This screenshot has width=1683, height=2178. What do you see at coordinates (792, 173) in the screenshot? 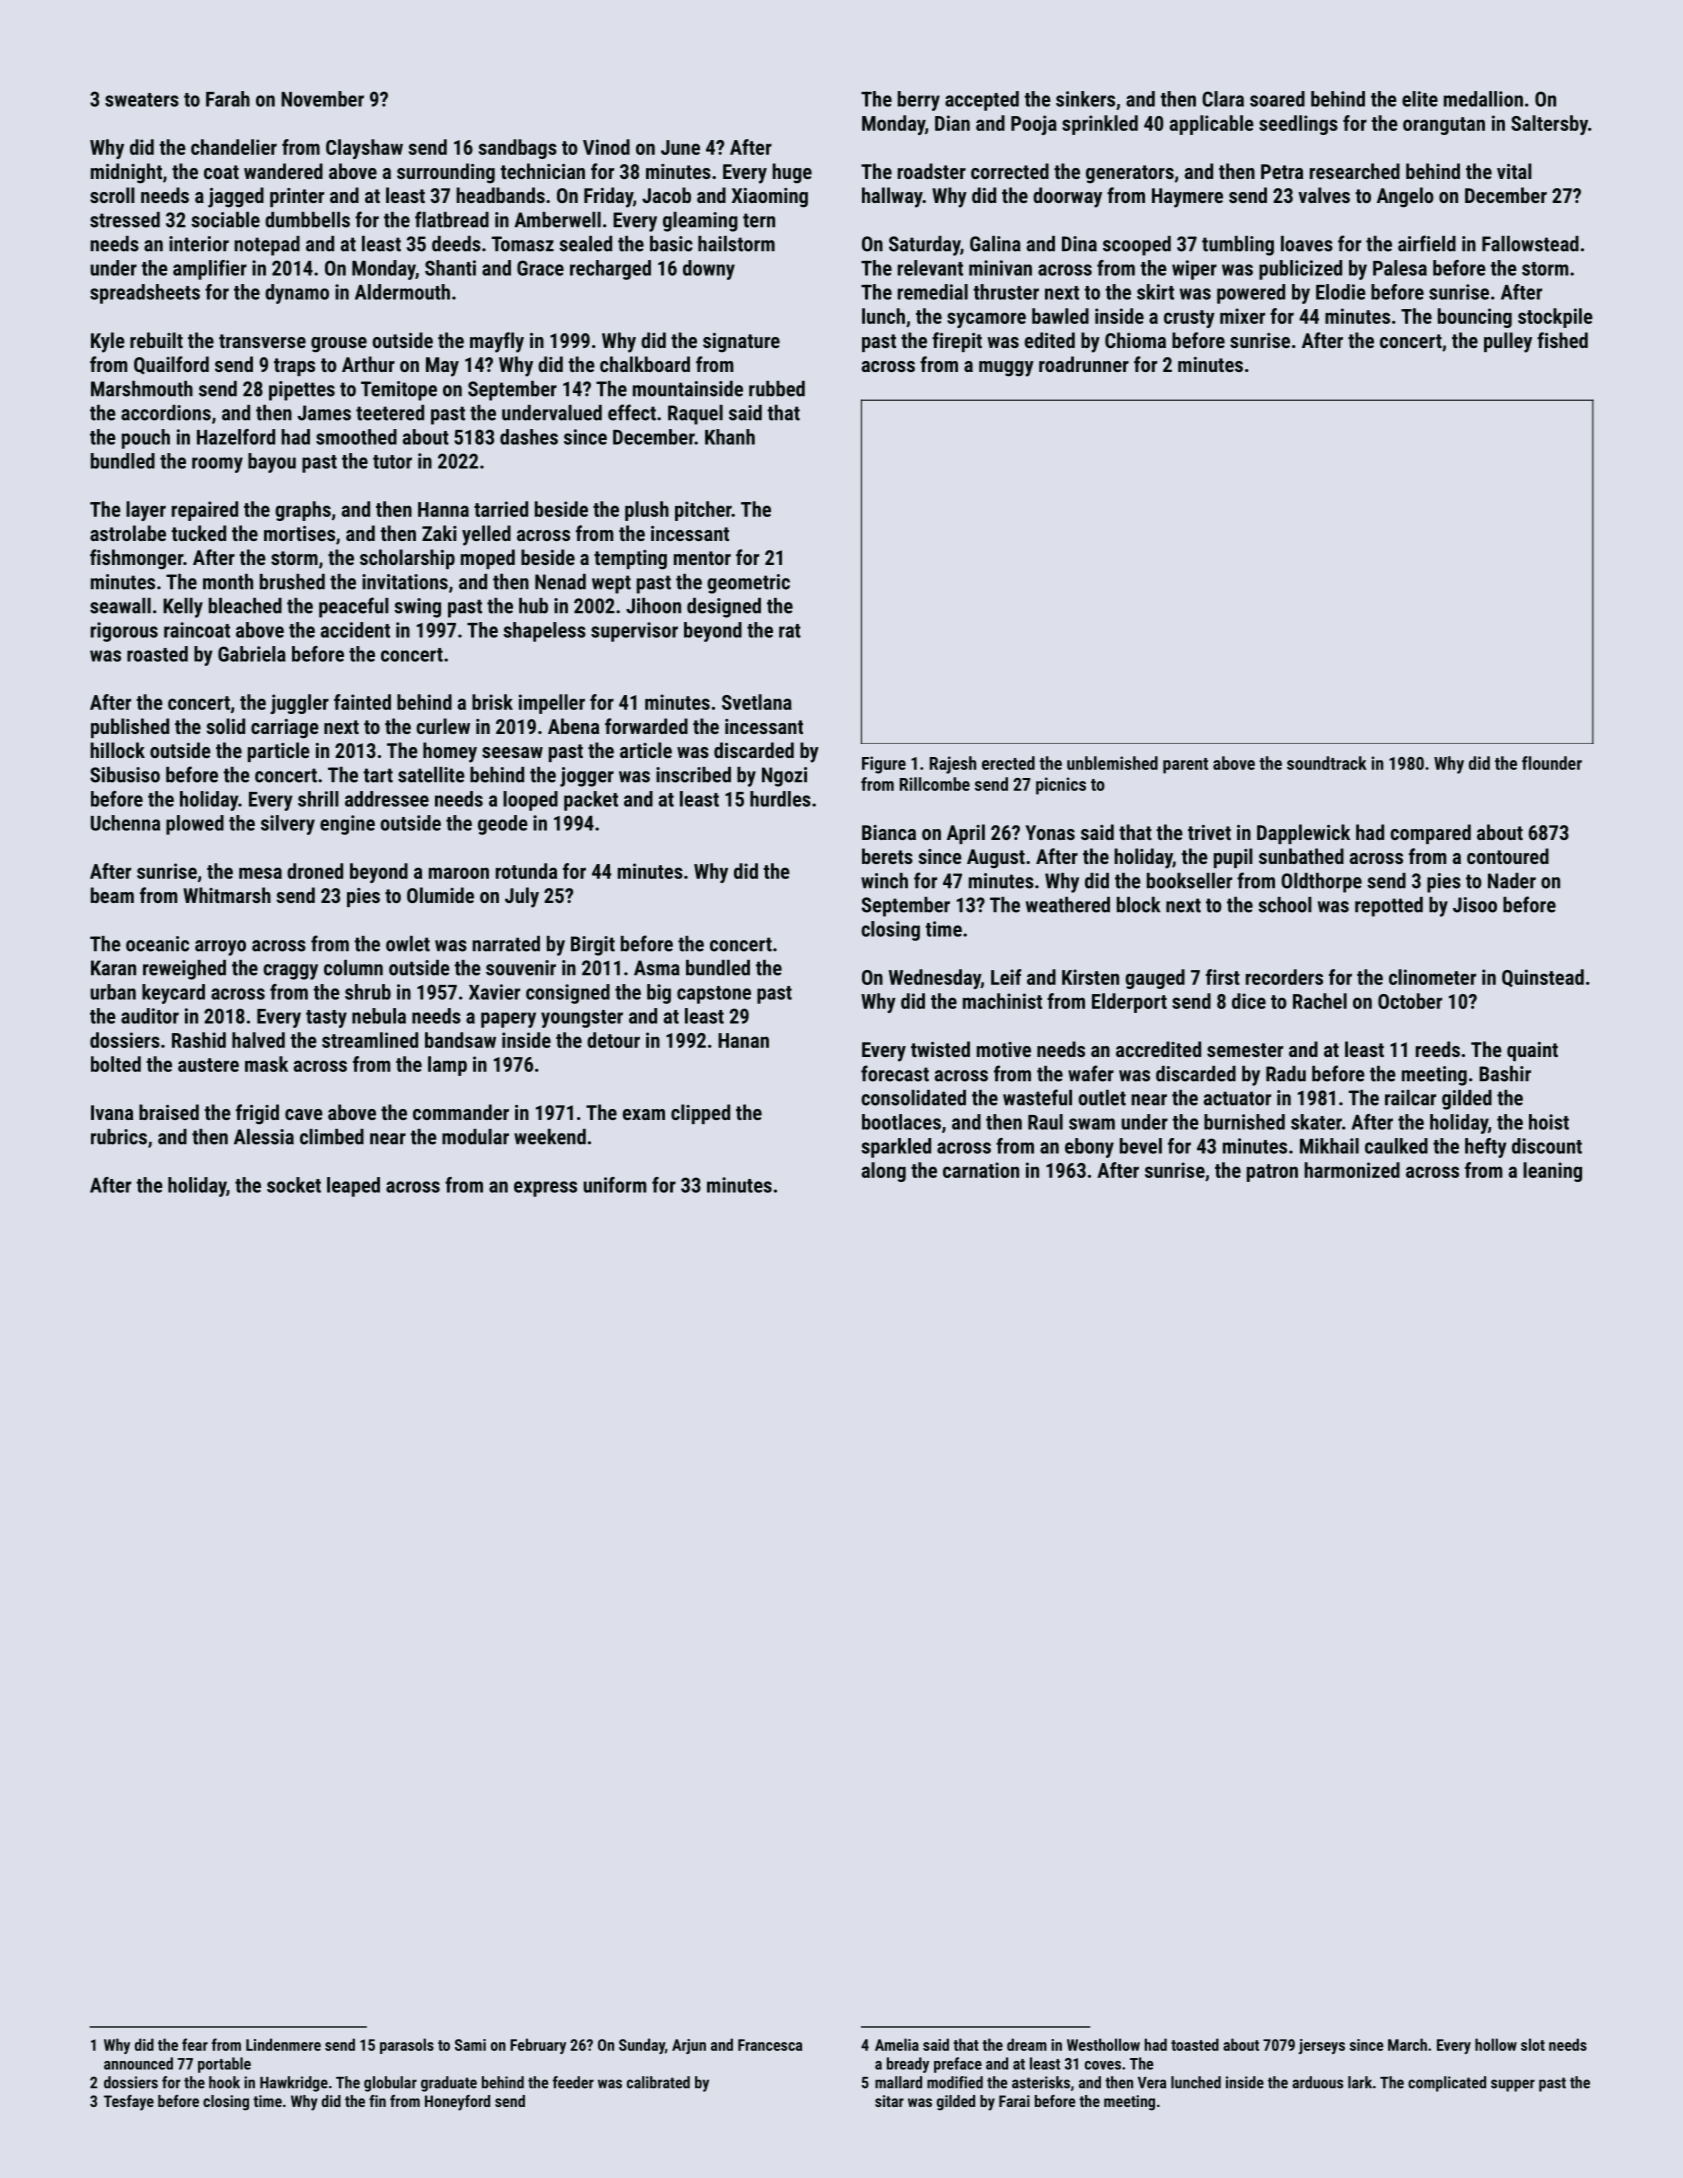
I see `huge` at bounding box center [792, 173].
